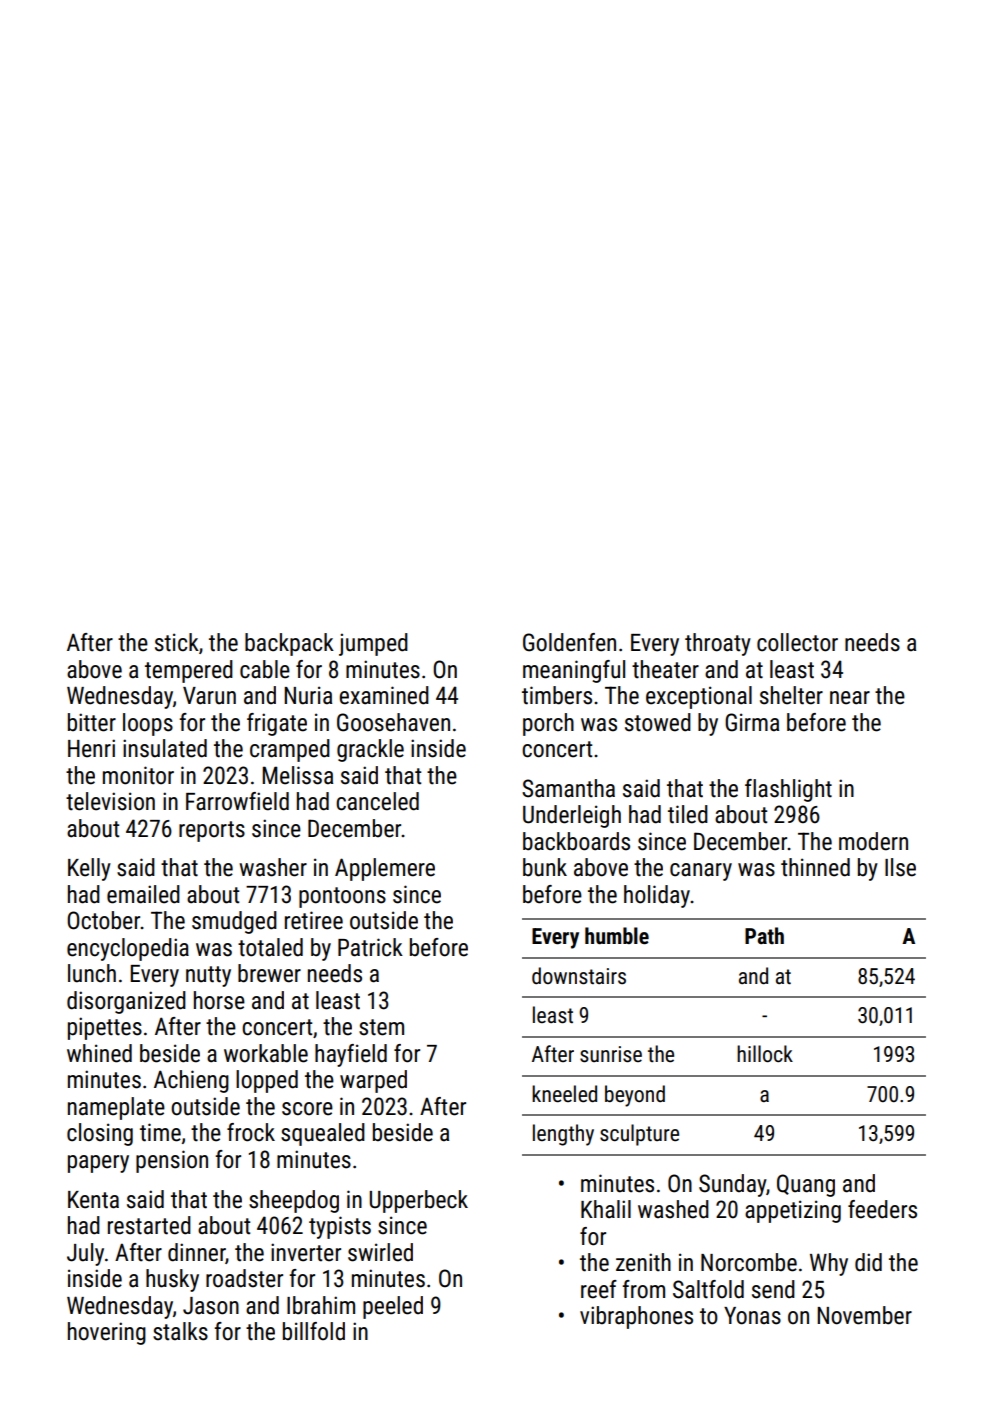 The width and height of the document is (992, 1410). What do you see at coordinates (764, 935) in the document?
I see `Path` at bounding box center [764, 935].
